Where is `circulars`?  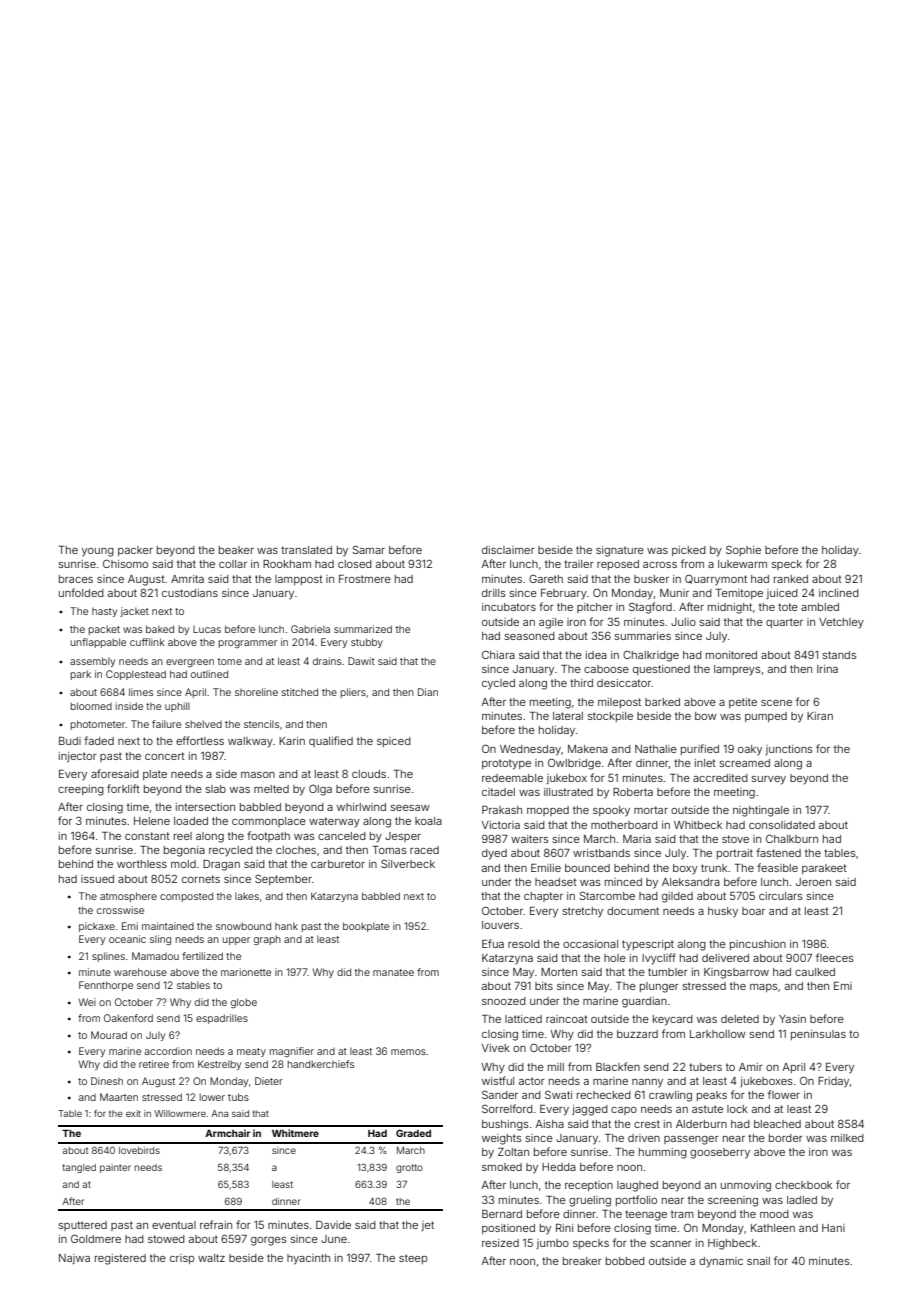 circulars is located at coordinates (780, 896).
